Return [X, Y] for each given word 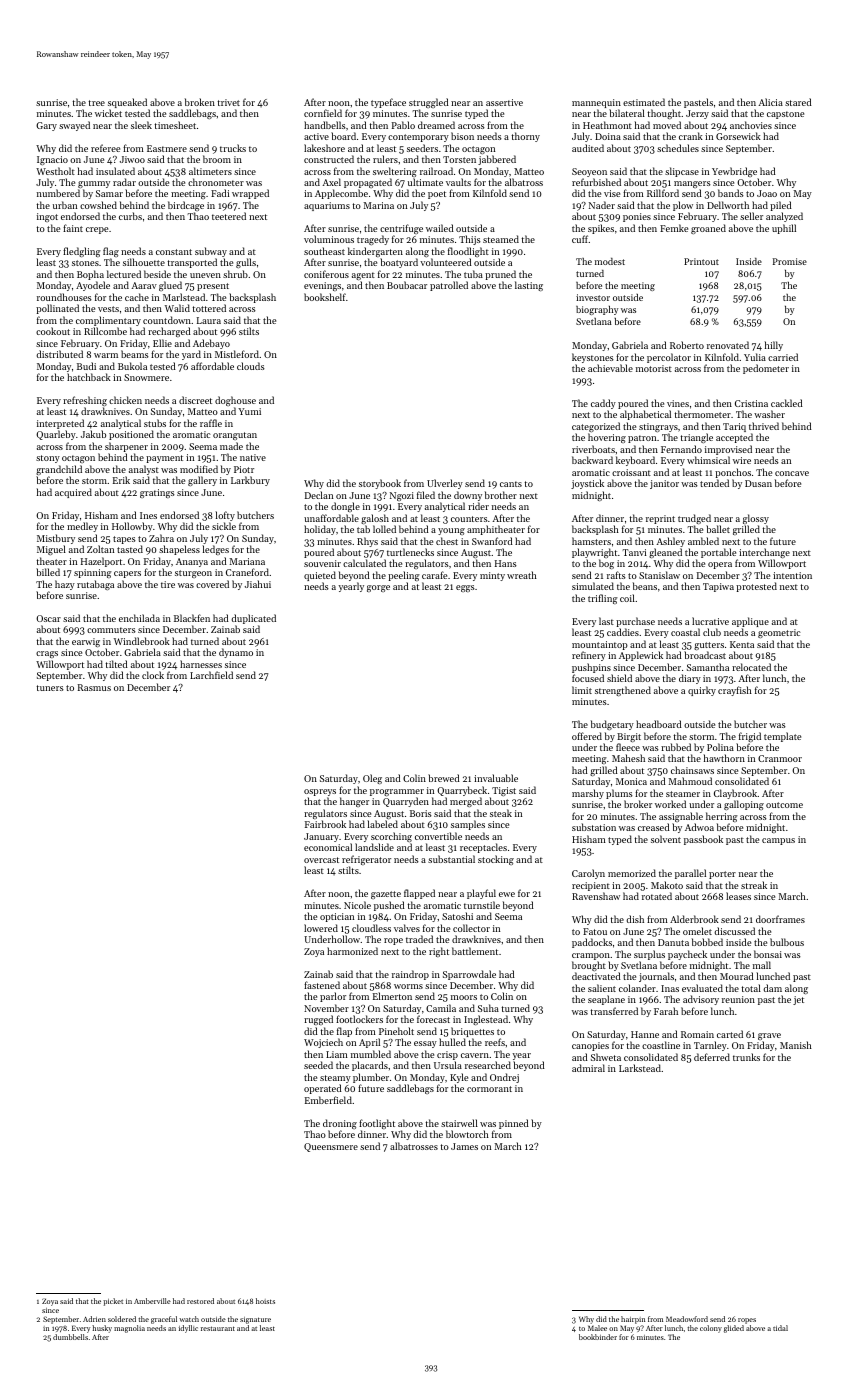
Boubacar [407, 285]
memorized [632, 873]
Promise [790, 261]
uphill [784, 229]
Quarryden [406, 802]
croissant [631, 472]
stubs [155, 423]
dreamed [436, 125]
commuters [111, 630]
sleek [141, 125]
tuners [50, 688]
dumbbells [70, 1337]
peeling [404, 577]
